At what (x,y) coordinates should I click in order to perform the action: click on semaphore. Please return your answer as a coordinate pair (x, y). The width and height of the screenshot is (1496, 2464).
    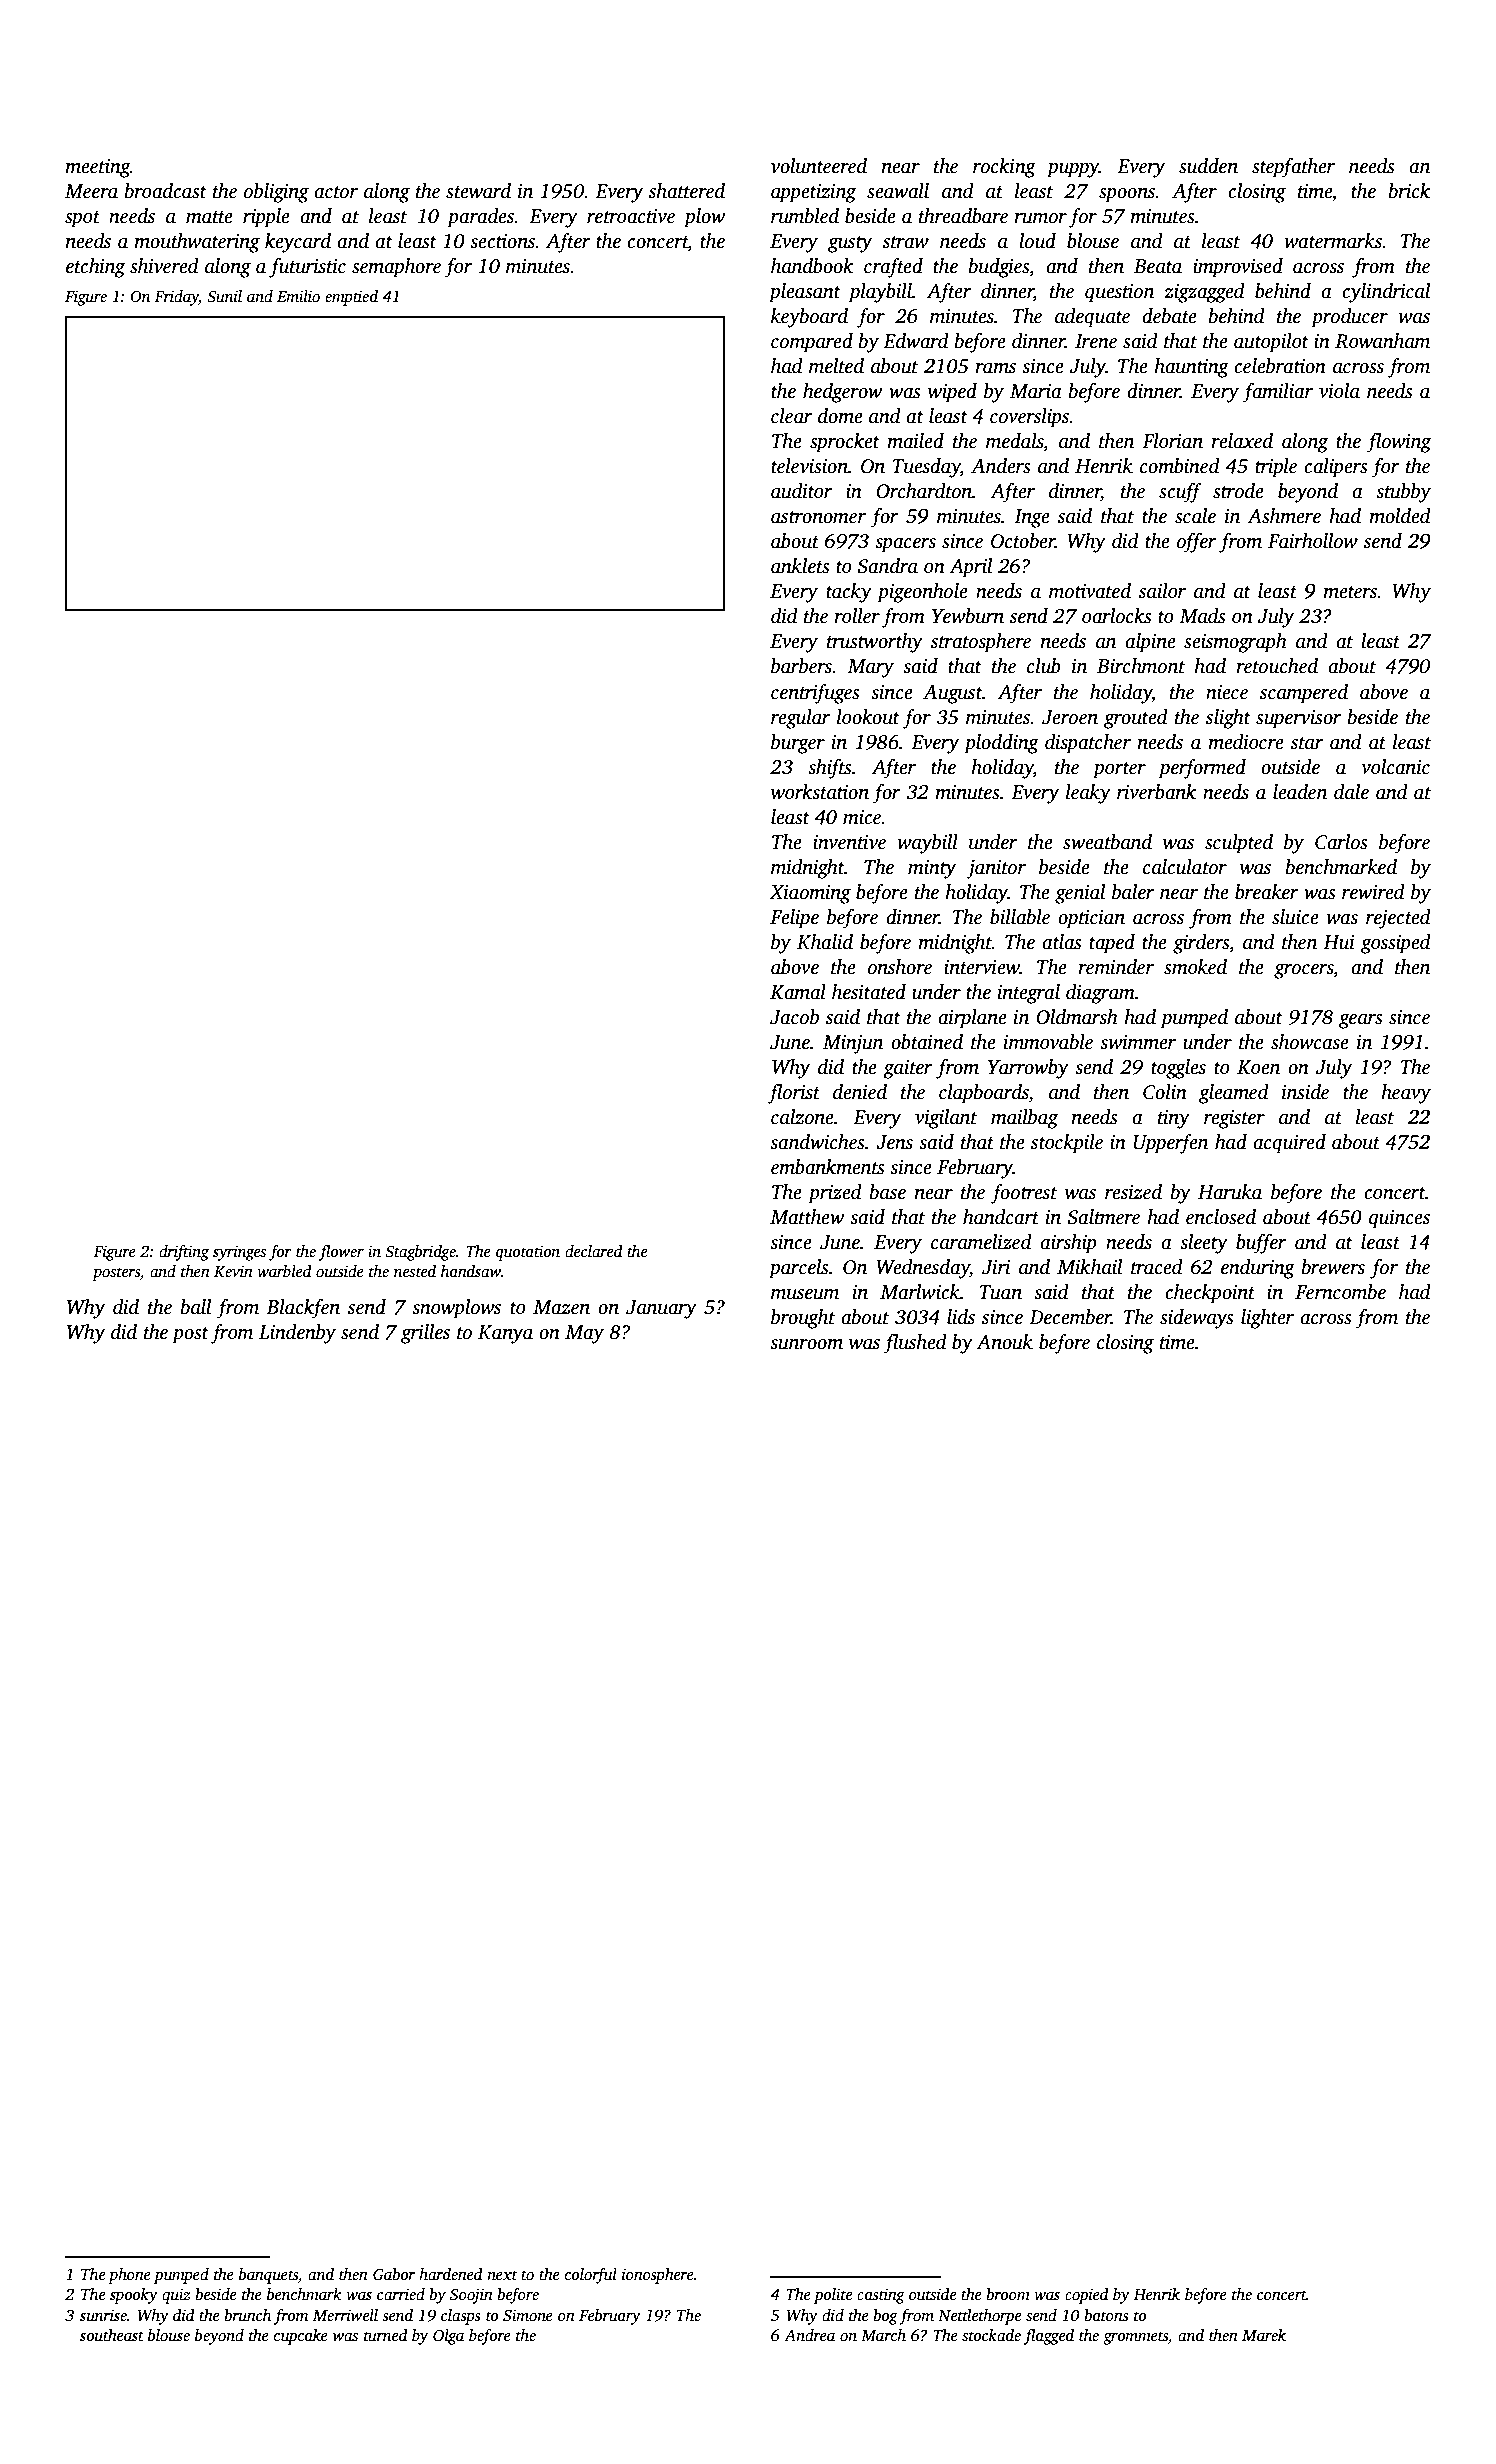
    Looking at the image, I should click on (396, 268).
